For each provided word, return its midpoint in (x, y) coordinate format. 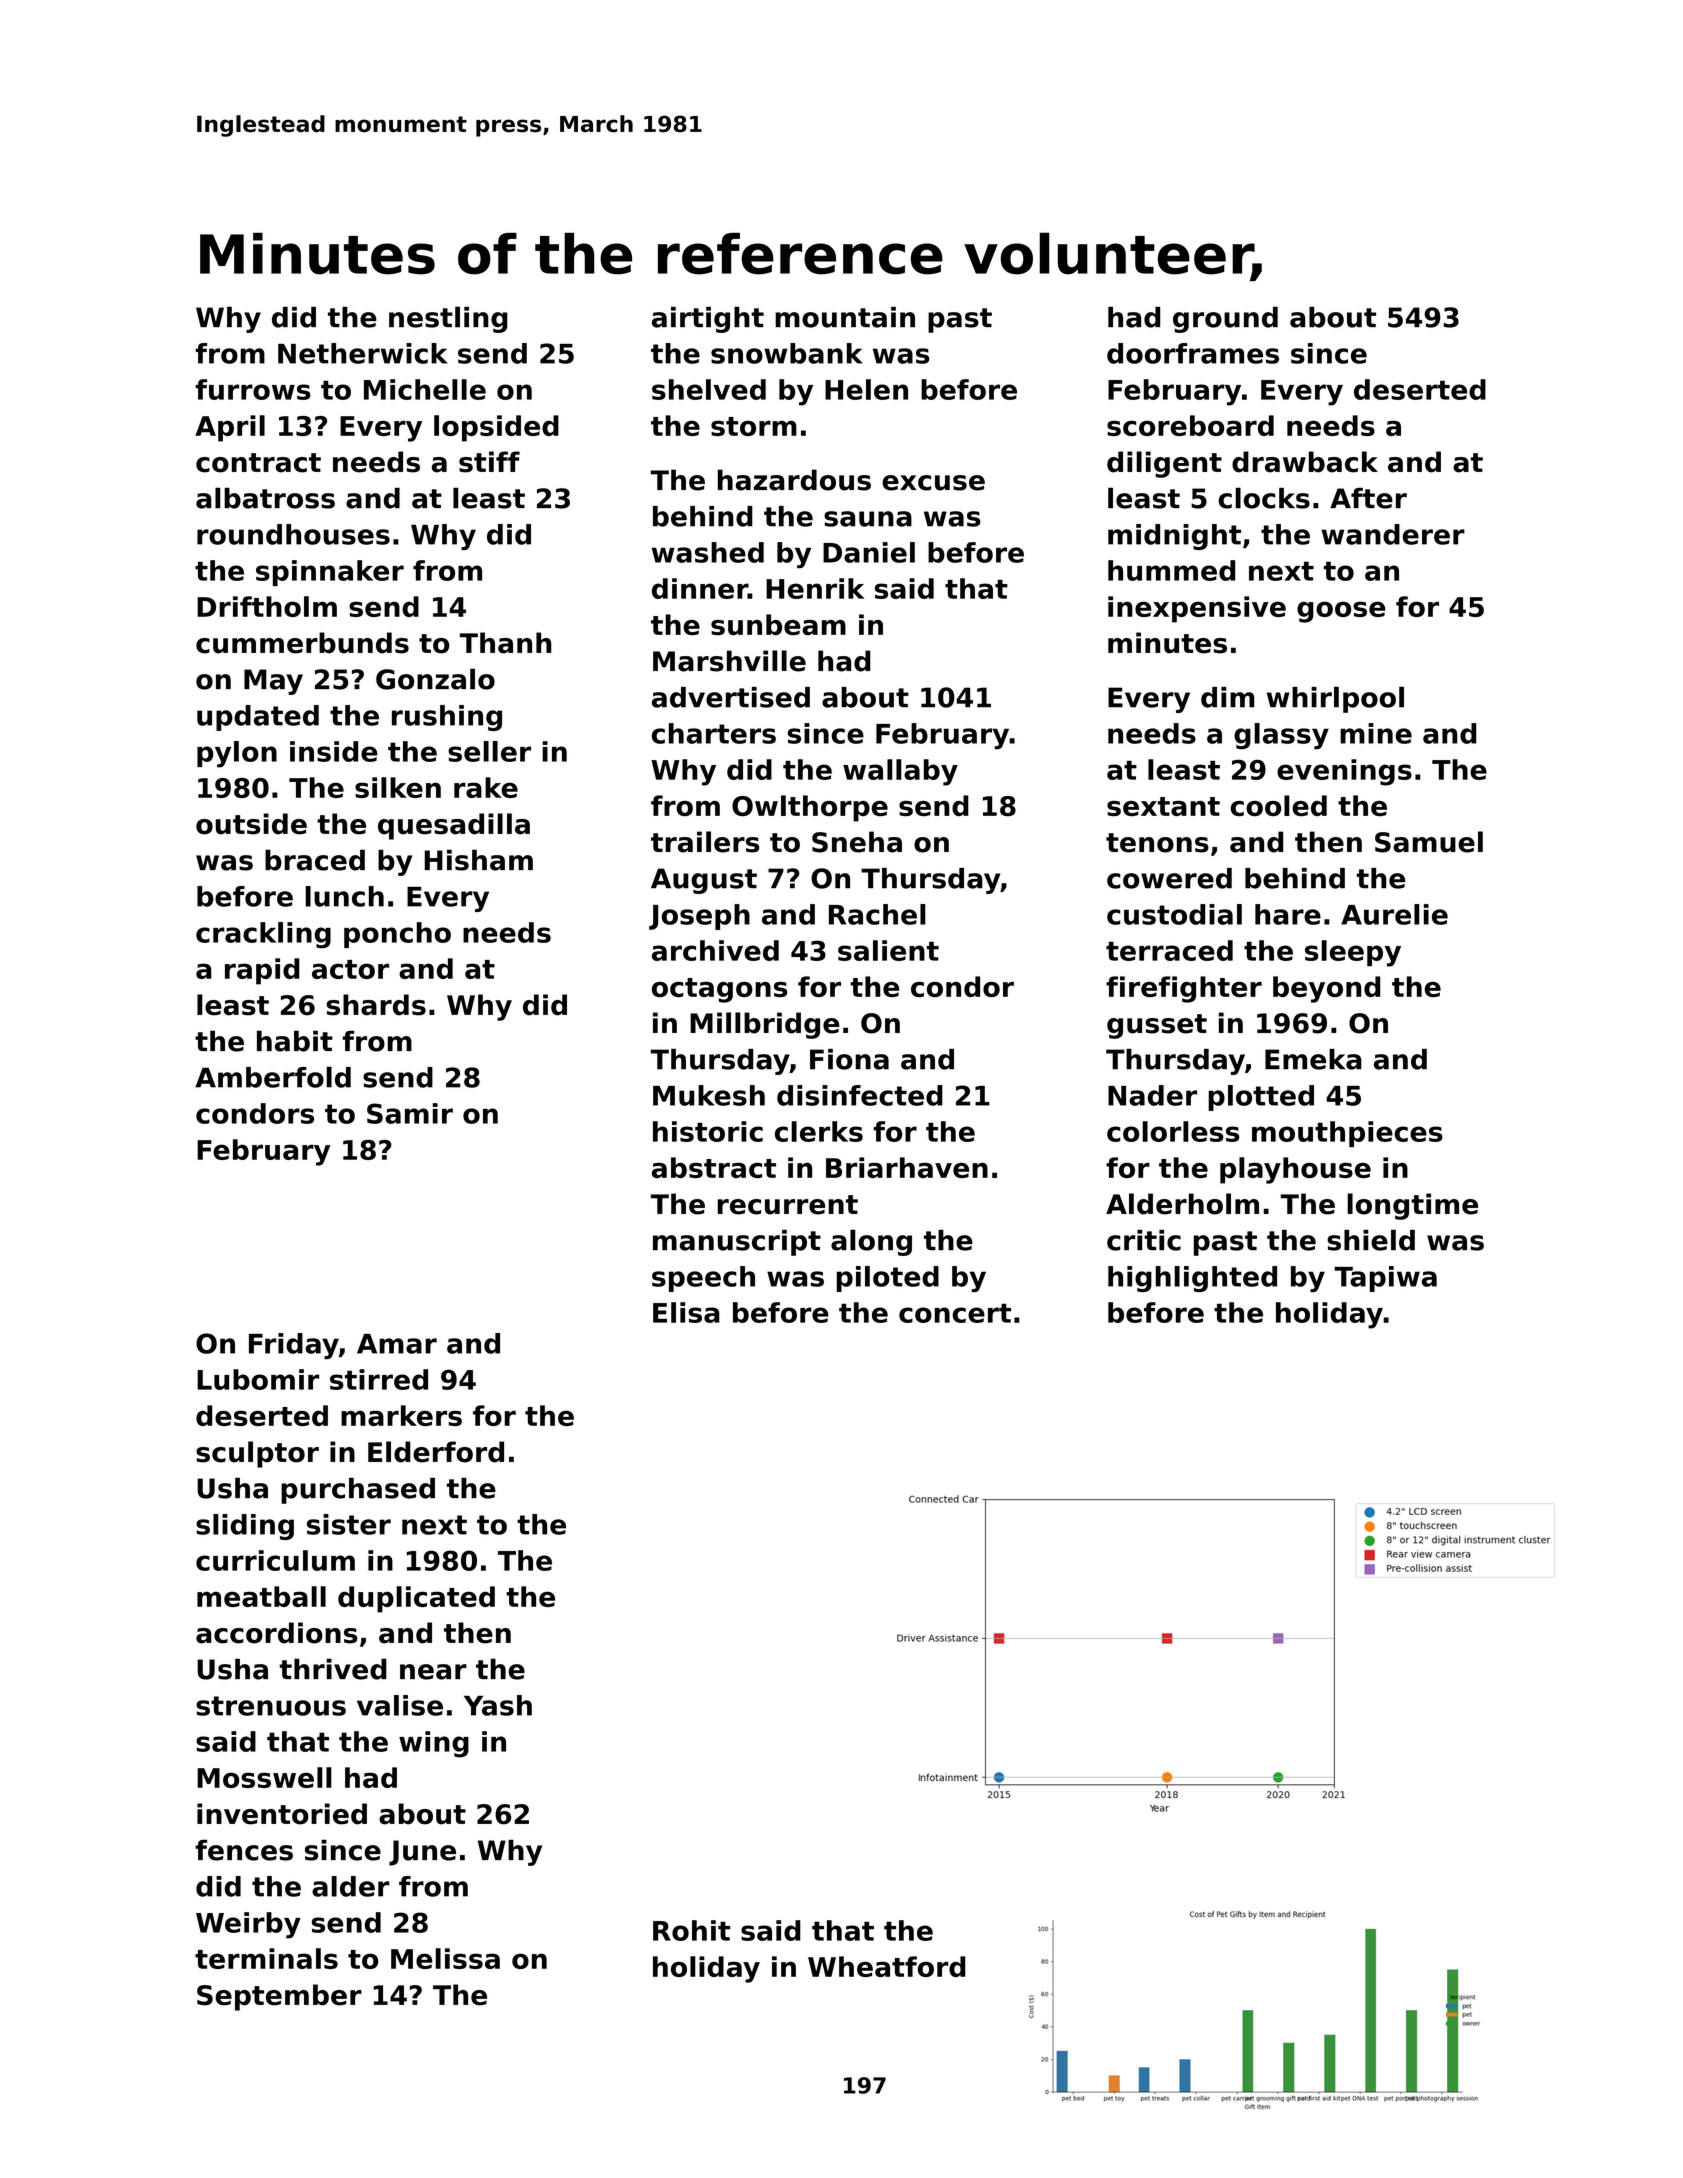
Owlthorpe (810, 808)
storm (754, 426)
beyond (1326, 989)
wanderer (1393, 534)
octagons (719, 990)
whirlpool (1335, 699)
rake (486, 787)
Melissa (445, 1958)
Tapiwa (1385, 1279)
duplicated (416, 1599)
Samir (410, 1113)
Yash (498, 1705)
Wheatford (887, 1966)
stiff (489, 462)
